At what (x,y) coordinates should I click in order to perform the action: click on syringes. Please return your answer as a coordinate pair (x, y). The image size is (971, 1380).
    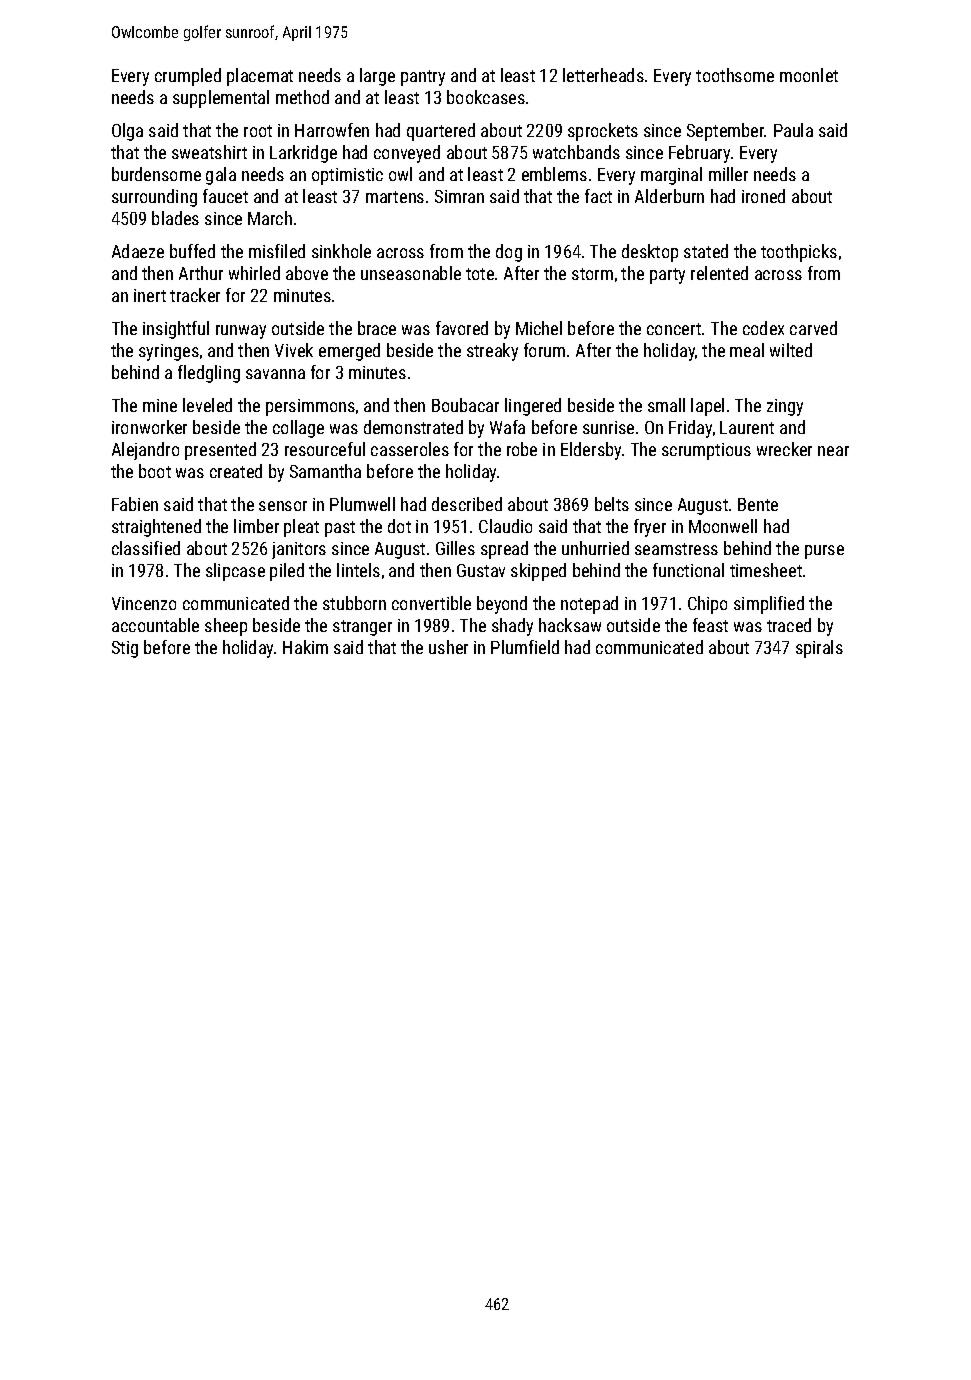
    Looking at the image, I should click on (169, 352).
